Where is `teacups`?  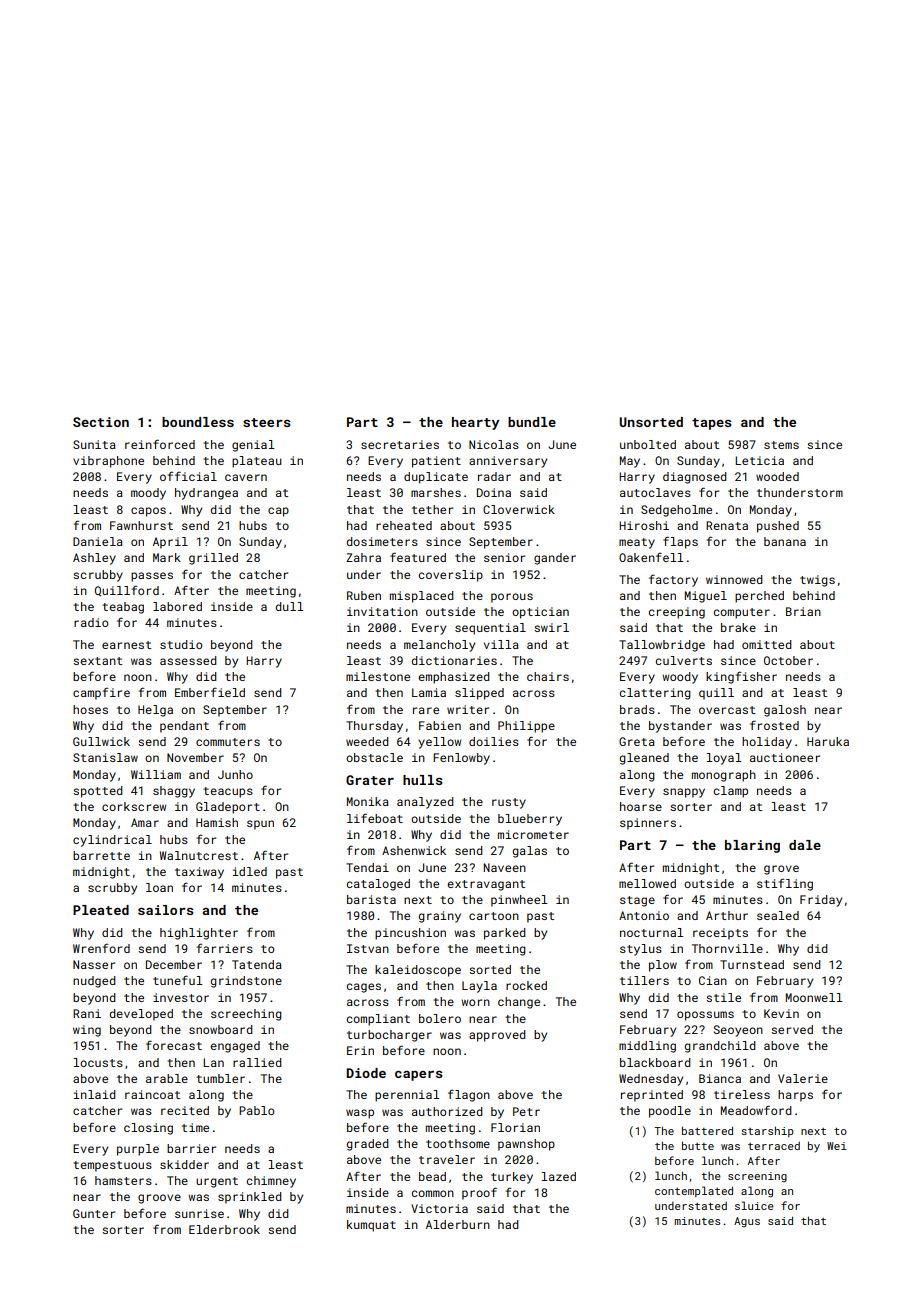 teacups is located at coordinates (228, 792).
